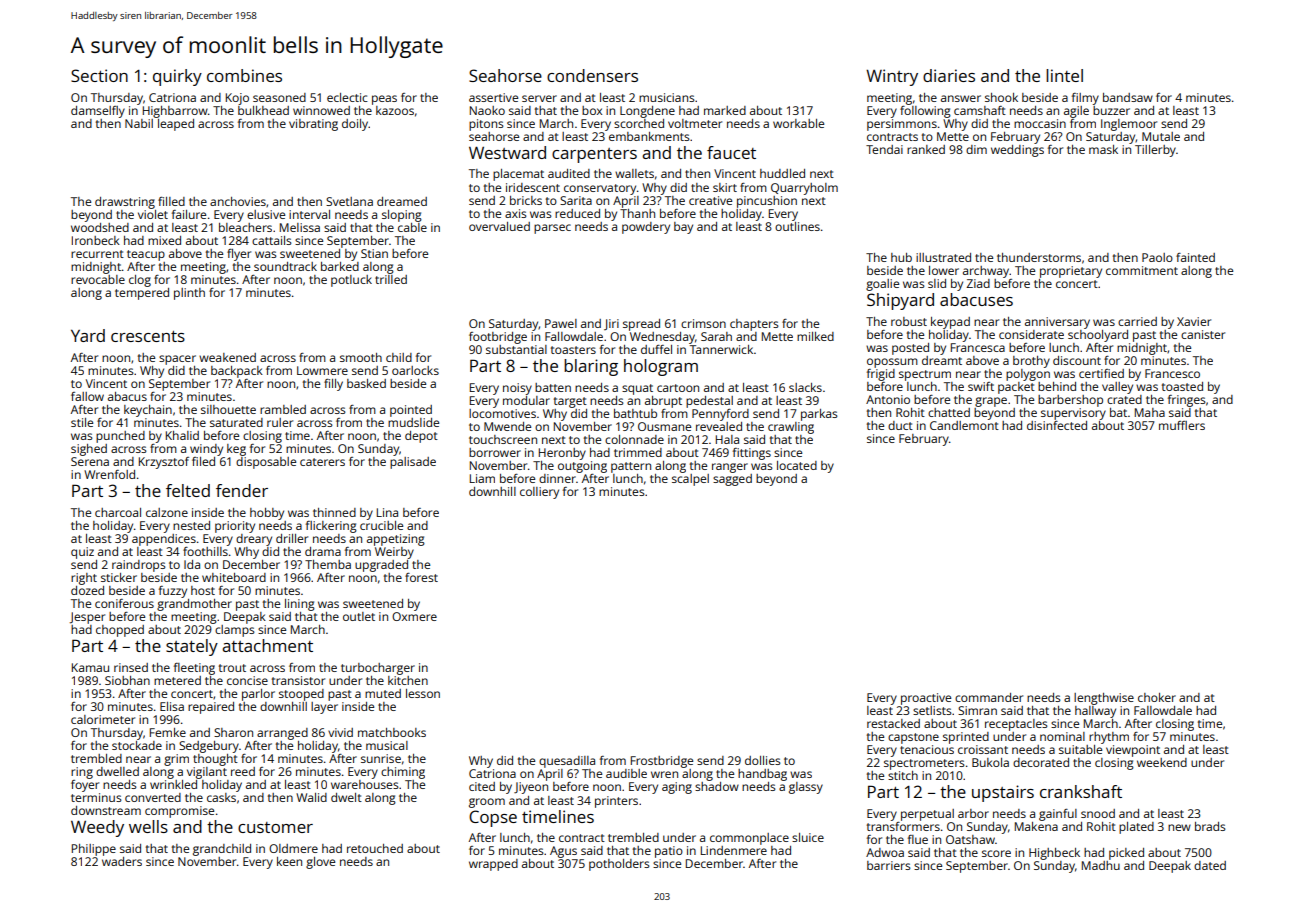  I want to click on recurrent, so click(97, 254).
